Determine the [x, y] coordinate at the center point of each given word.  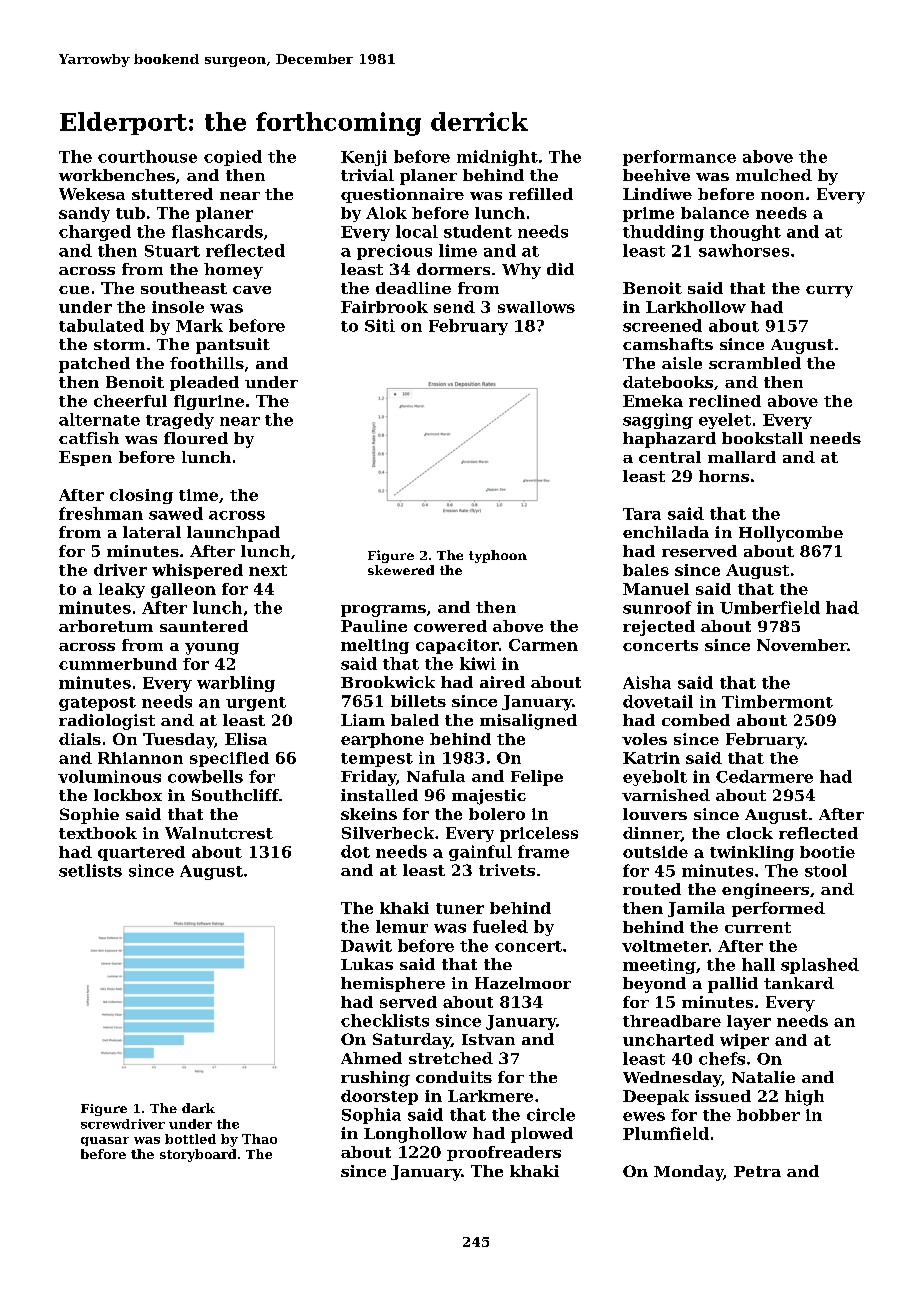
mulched [774, 175]
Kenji [364, 158]
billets [418, 701]
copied [233, 158]
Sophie [89, 816]
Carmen [543, 645]
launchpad [233, 534]
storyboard [198, 1155]
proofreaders [504, 1153]
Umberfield [770, 607]
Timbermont [777, 701]
